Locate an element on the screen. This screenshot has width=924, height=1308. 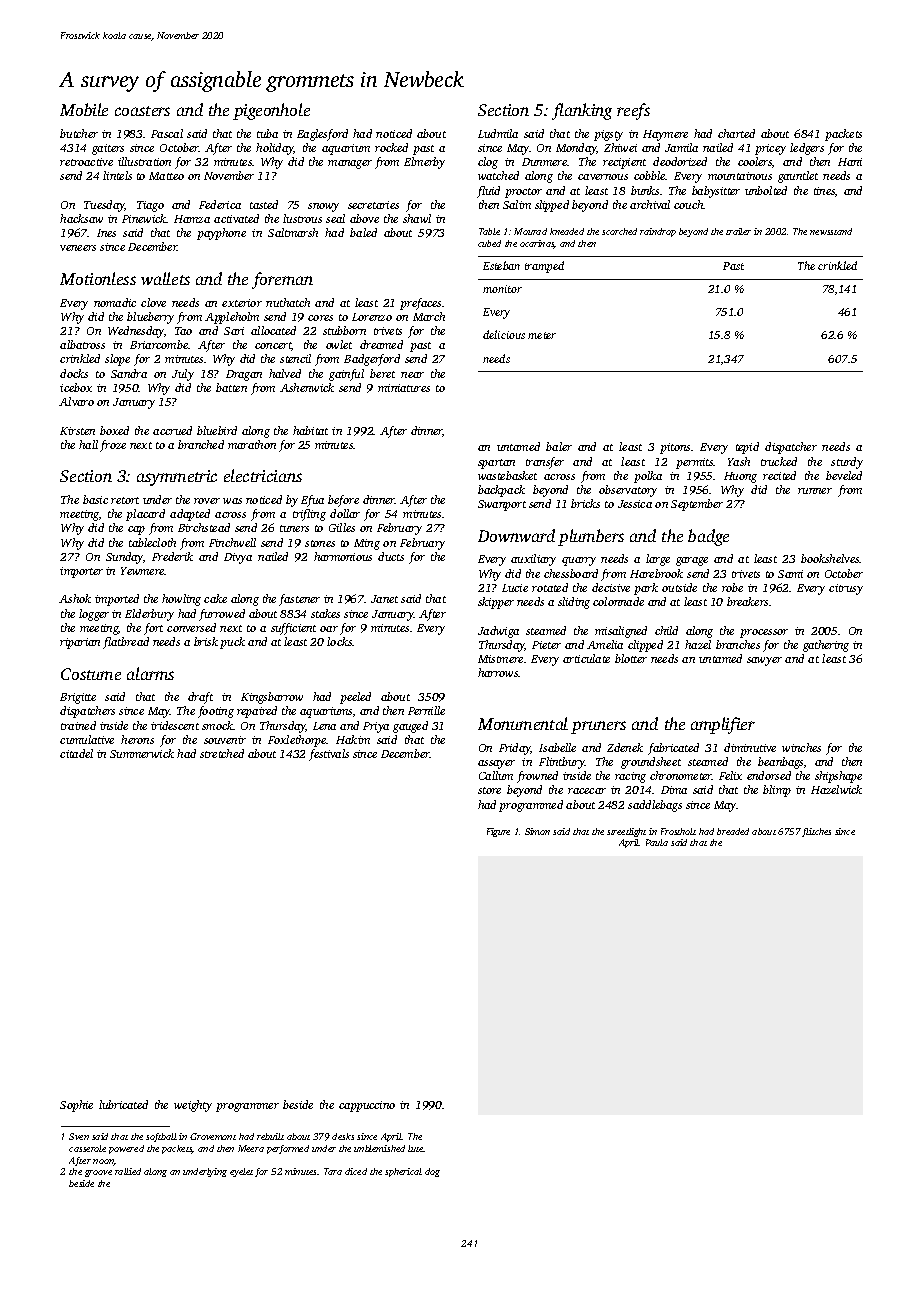
bookshelves is located at coordinates (830, 558).
